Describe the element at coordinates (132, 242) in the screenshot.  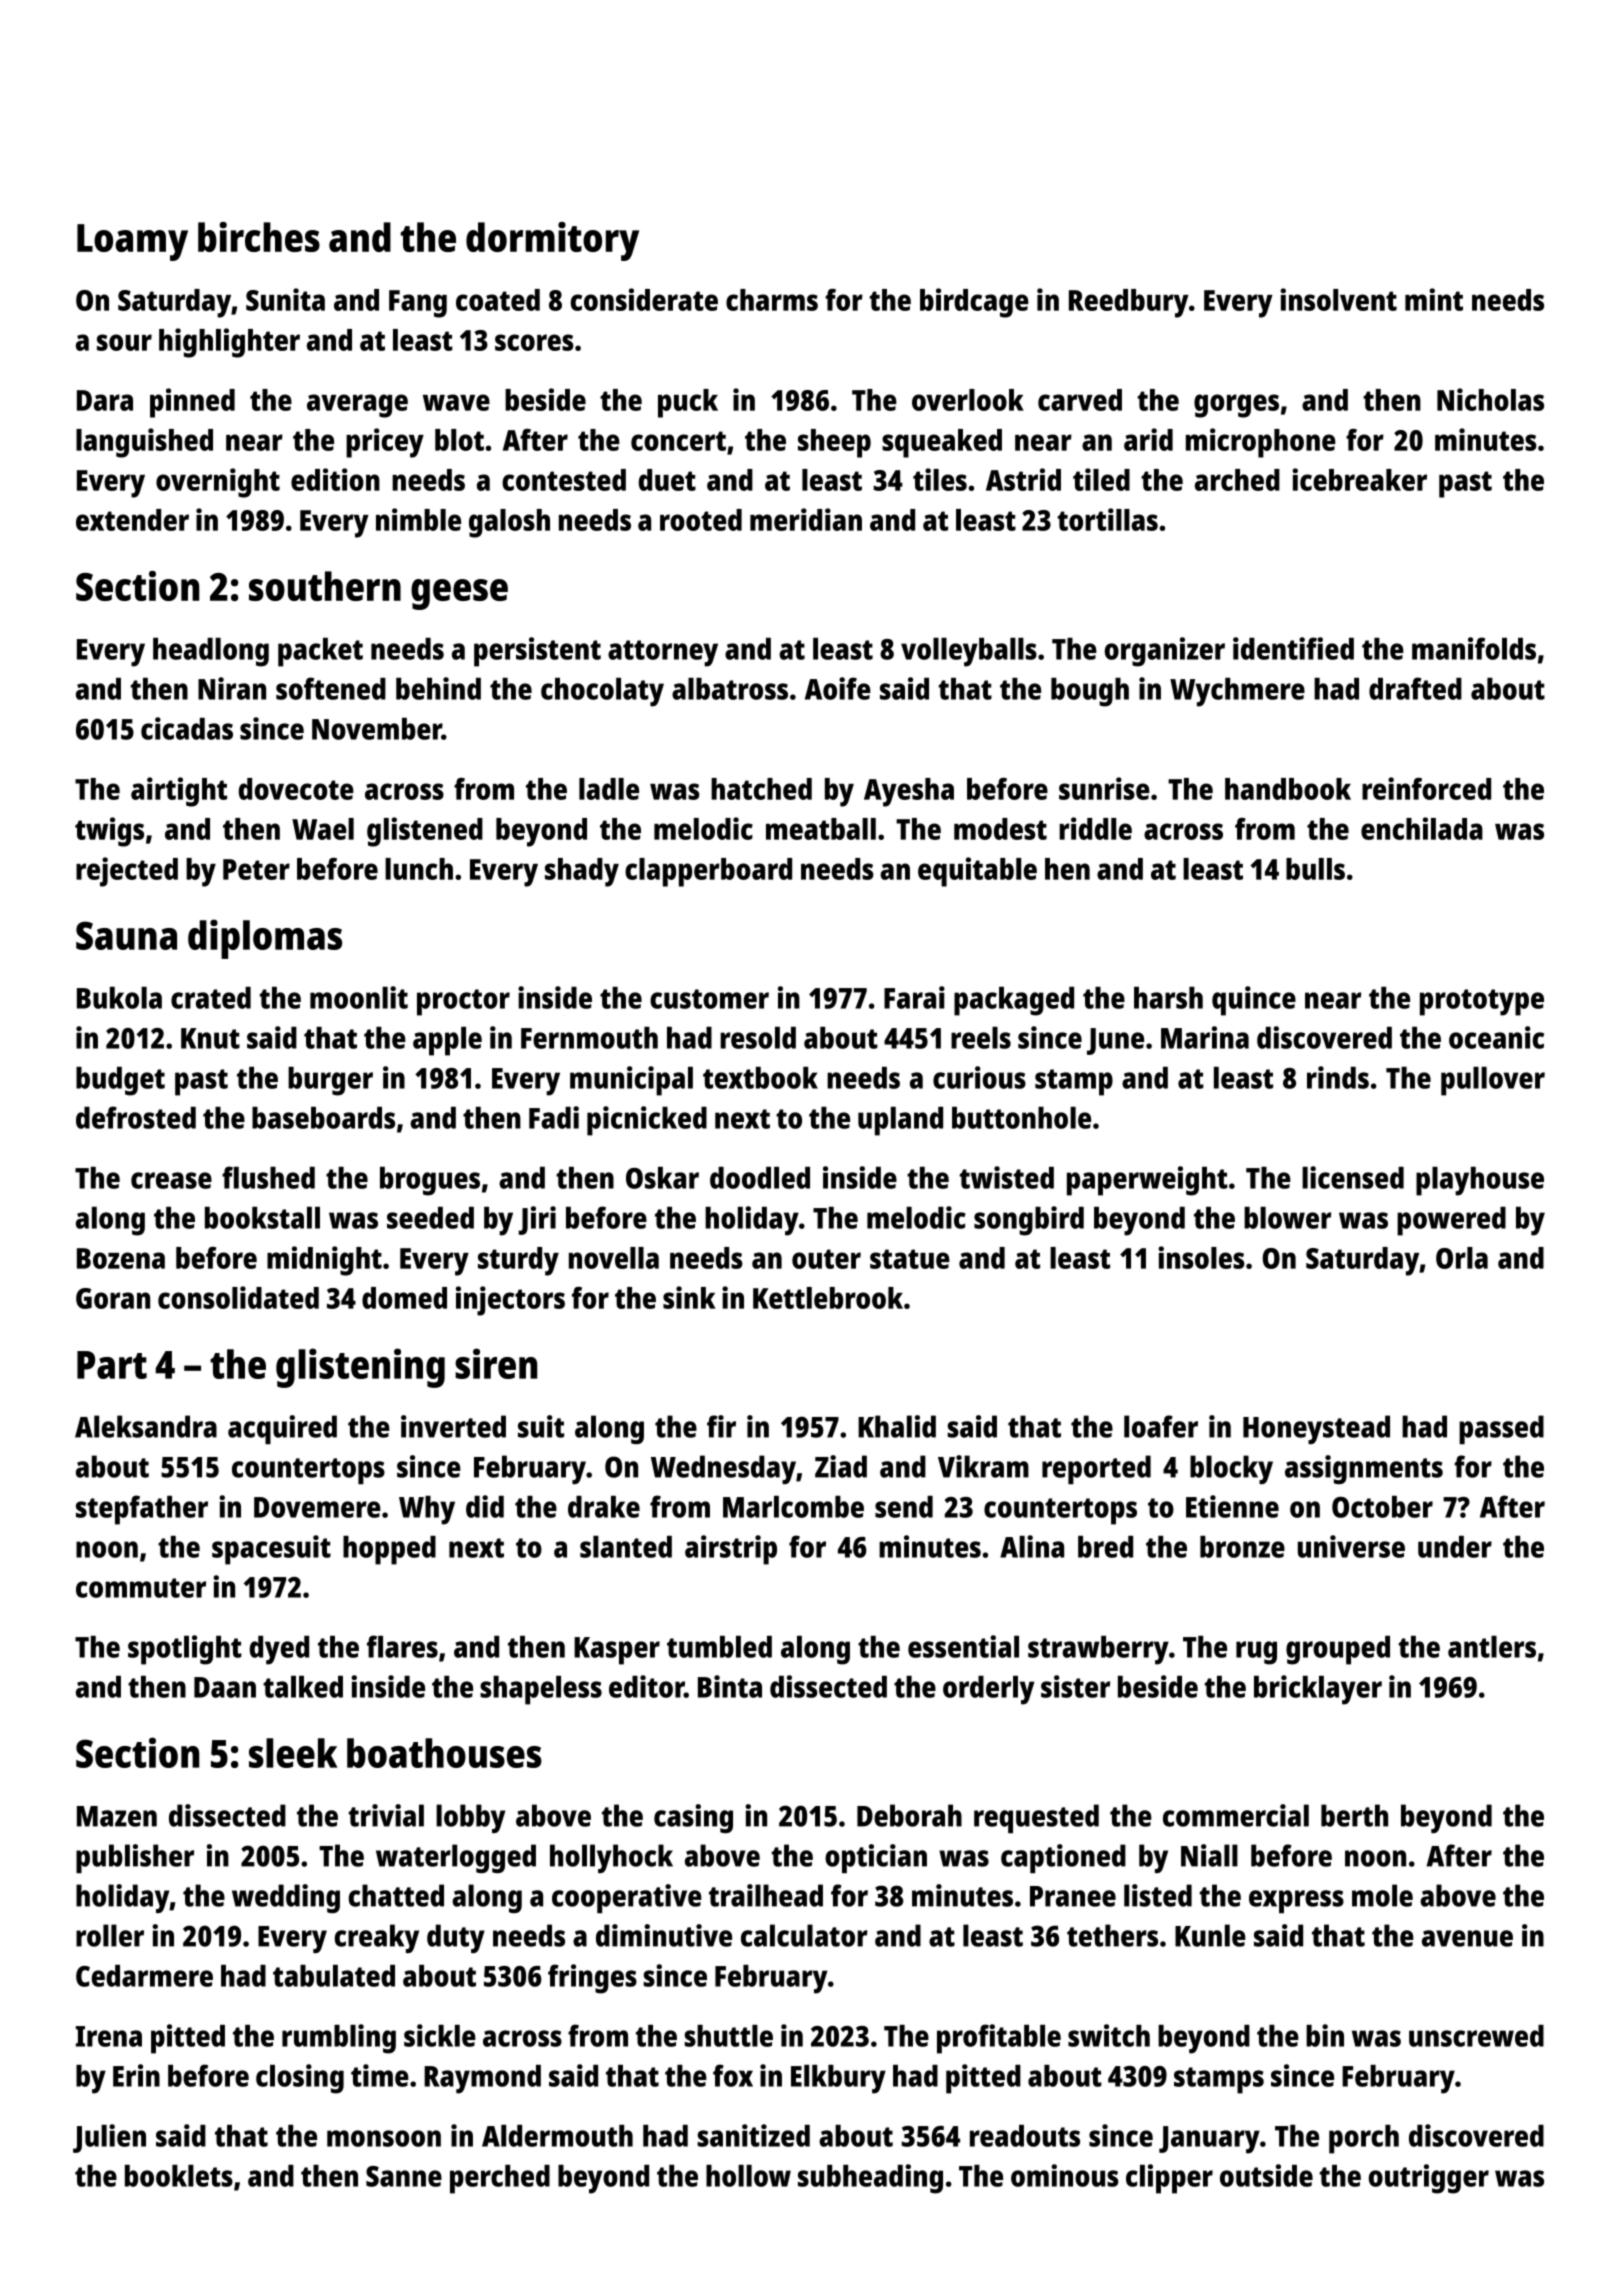
I see `Loamy` at that location.
